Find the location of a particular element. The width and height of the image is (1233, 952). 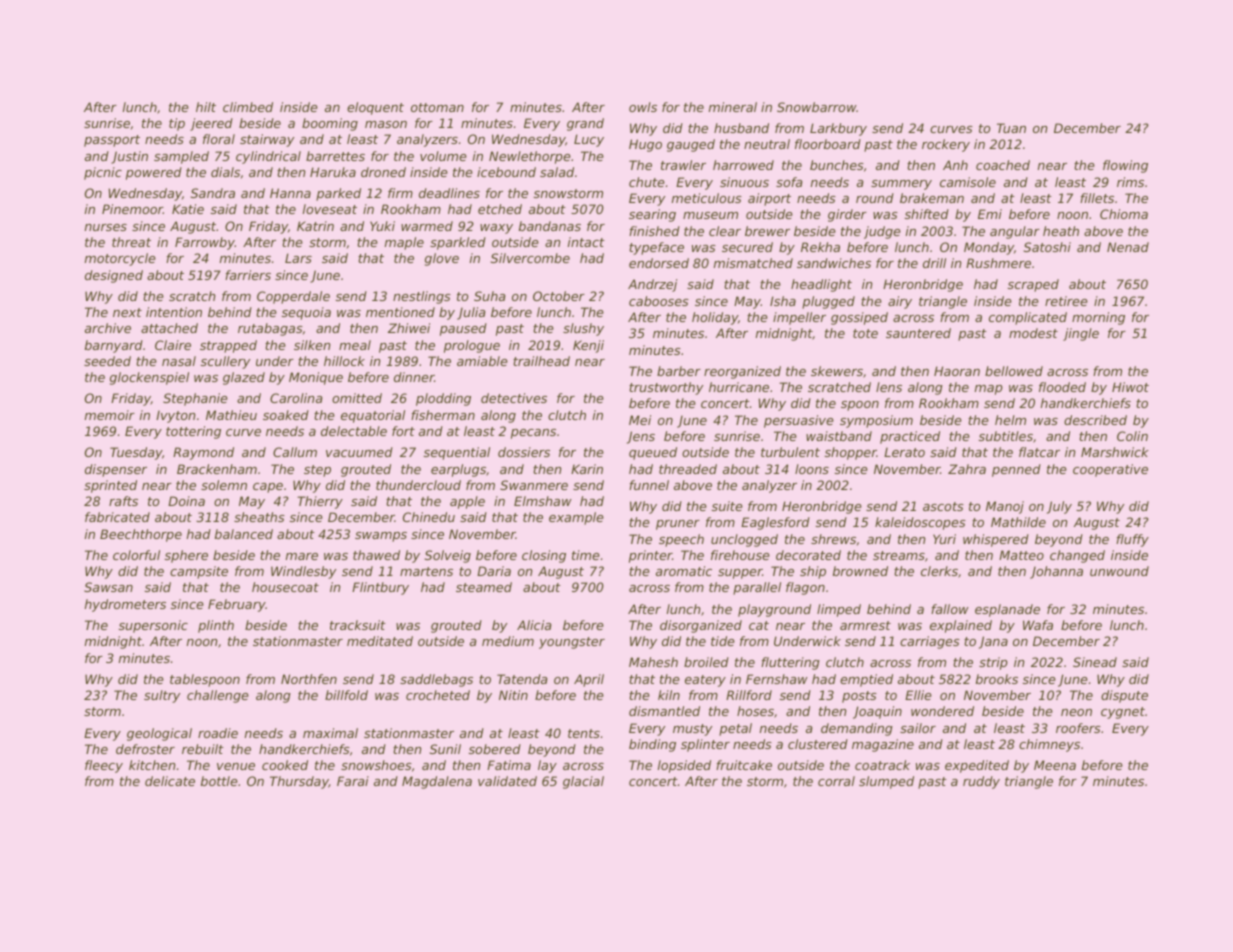

mare is located at coordinates (302, 556).
